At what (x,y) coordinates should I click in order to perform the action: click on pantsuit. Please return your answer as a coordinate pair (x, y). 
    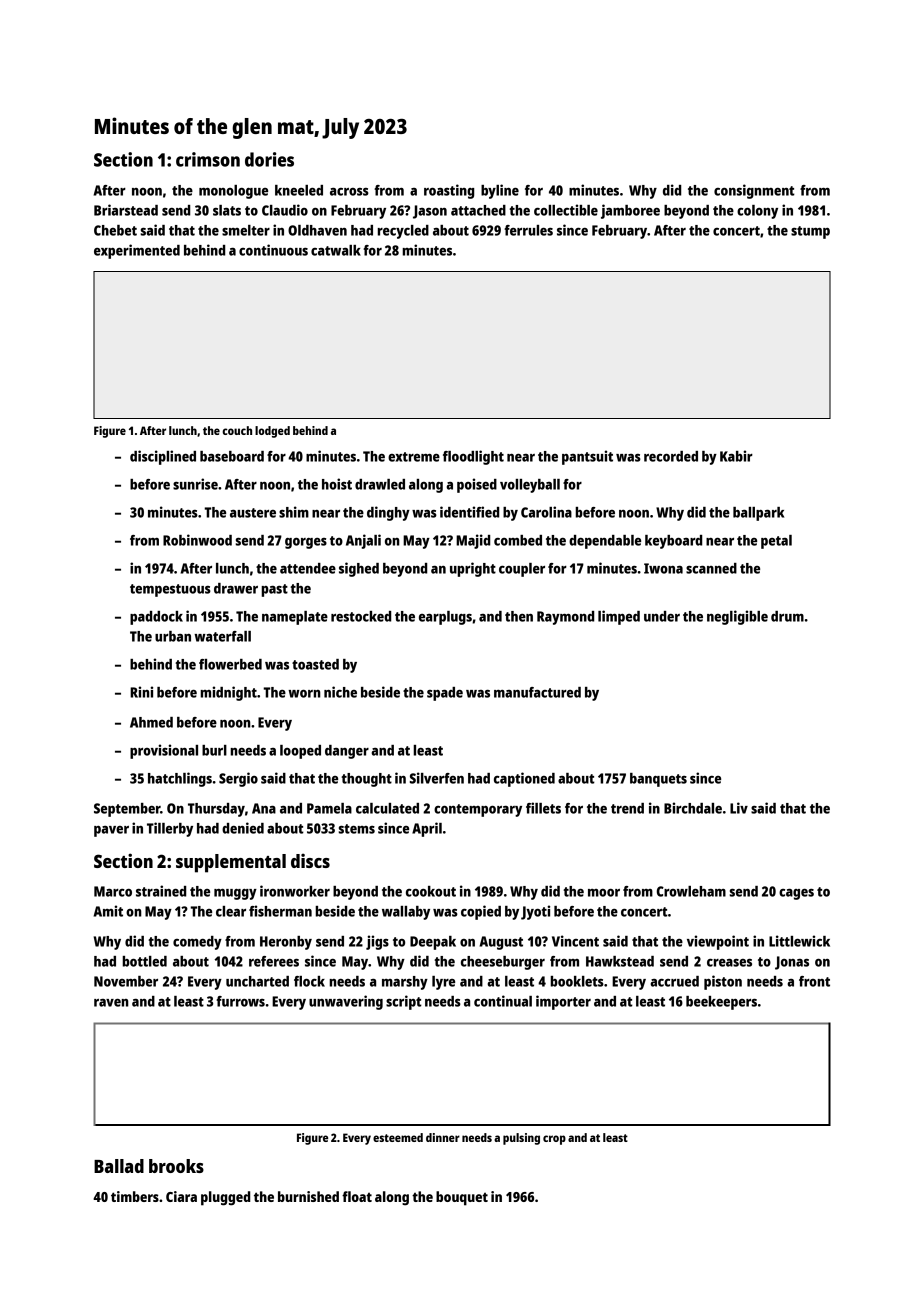
    Looking at the image, I should click on (587, 457).
